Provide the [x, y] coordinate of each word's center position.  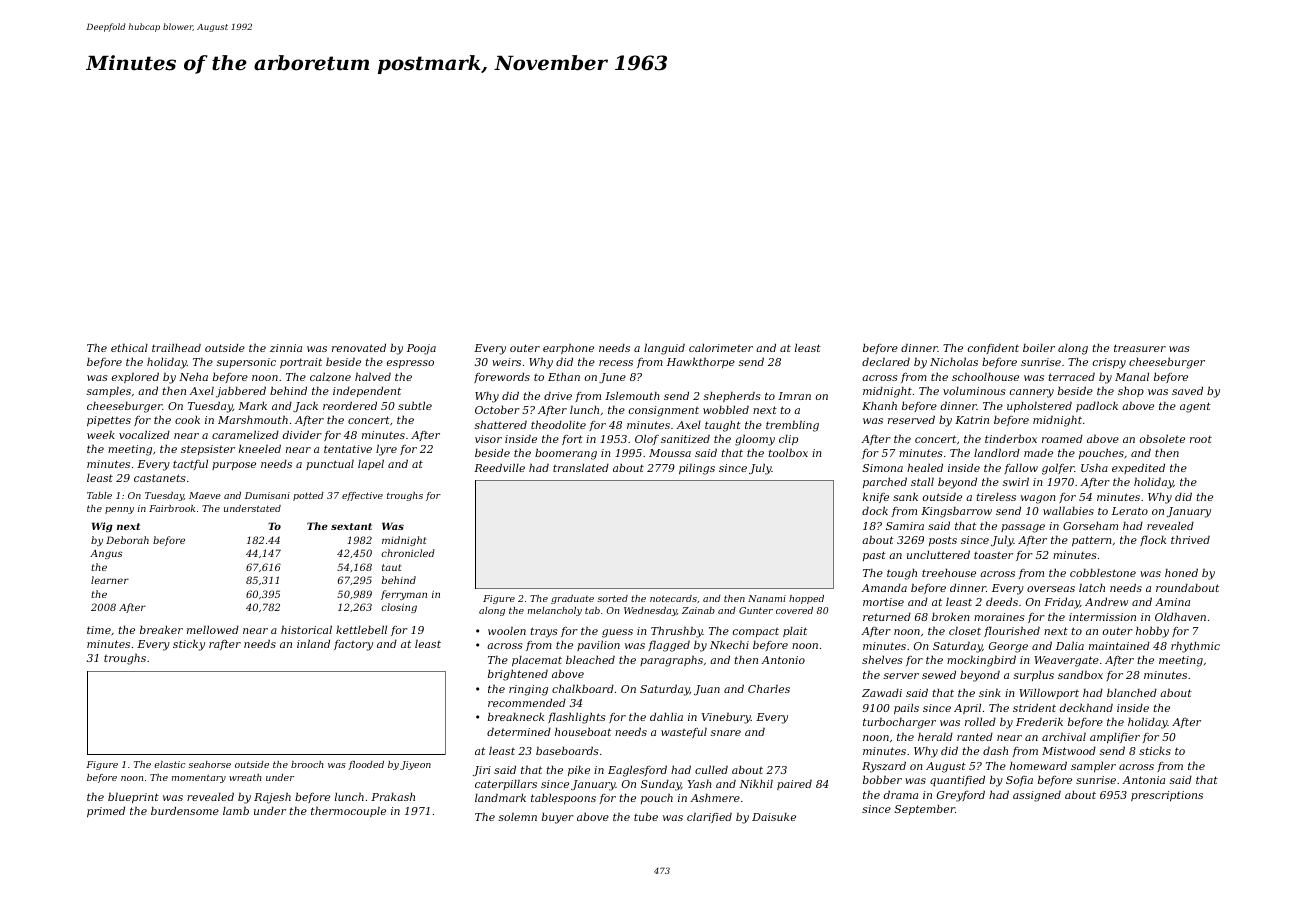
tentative [348, 449]
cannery [1032, 393]
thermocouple [348, 811]
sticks [1155, 750]
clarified [709, 817]
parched [885, 482]
